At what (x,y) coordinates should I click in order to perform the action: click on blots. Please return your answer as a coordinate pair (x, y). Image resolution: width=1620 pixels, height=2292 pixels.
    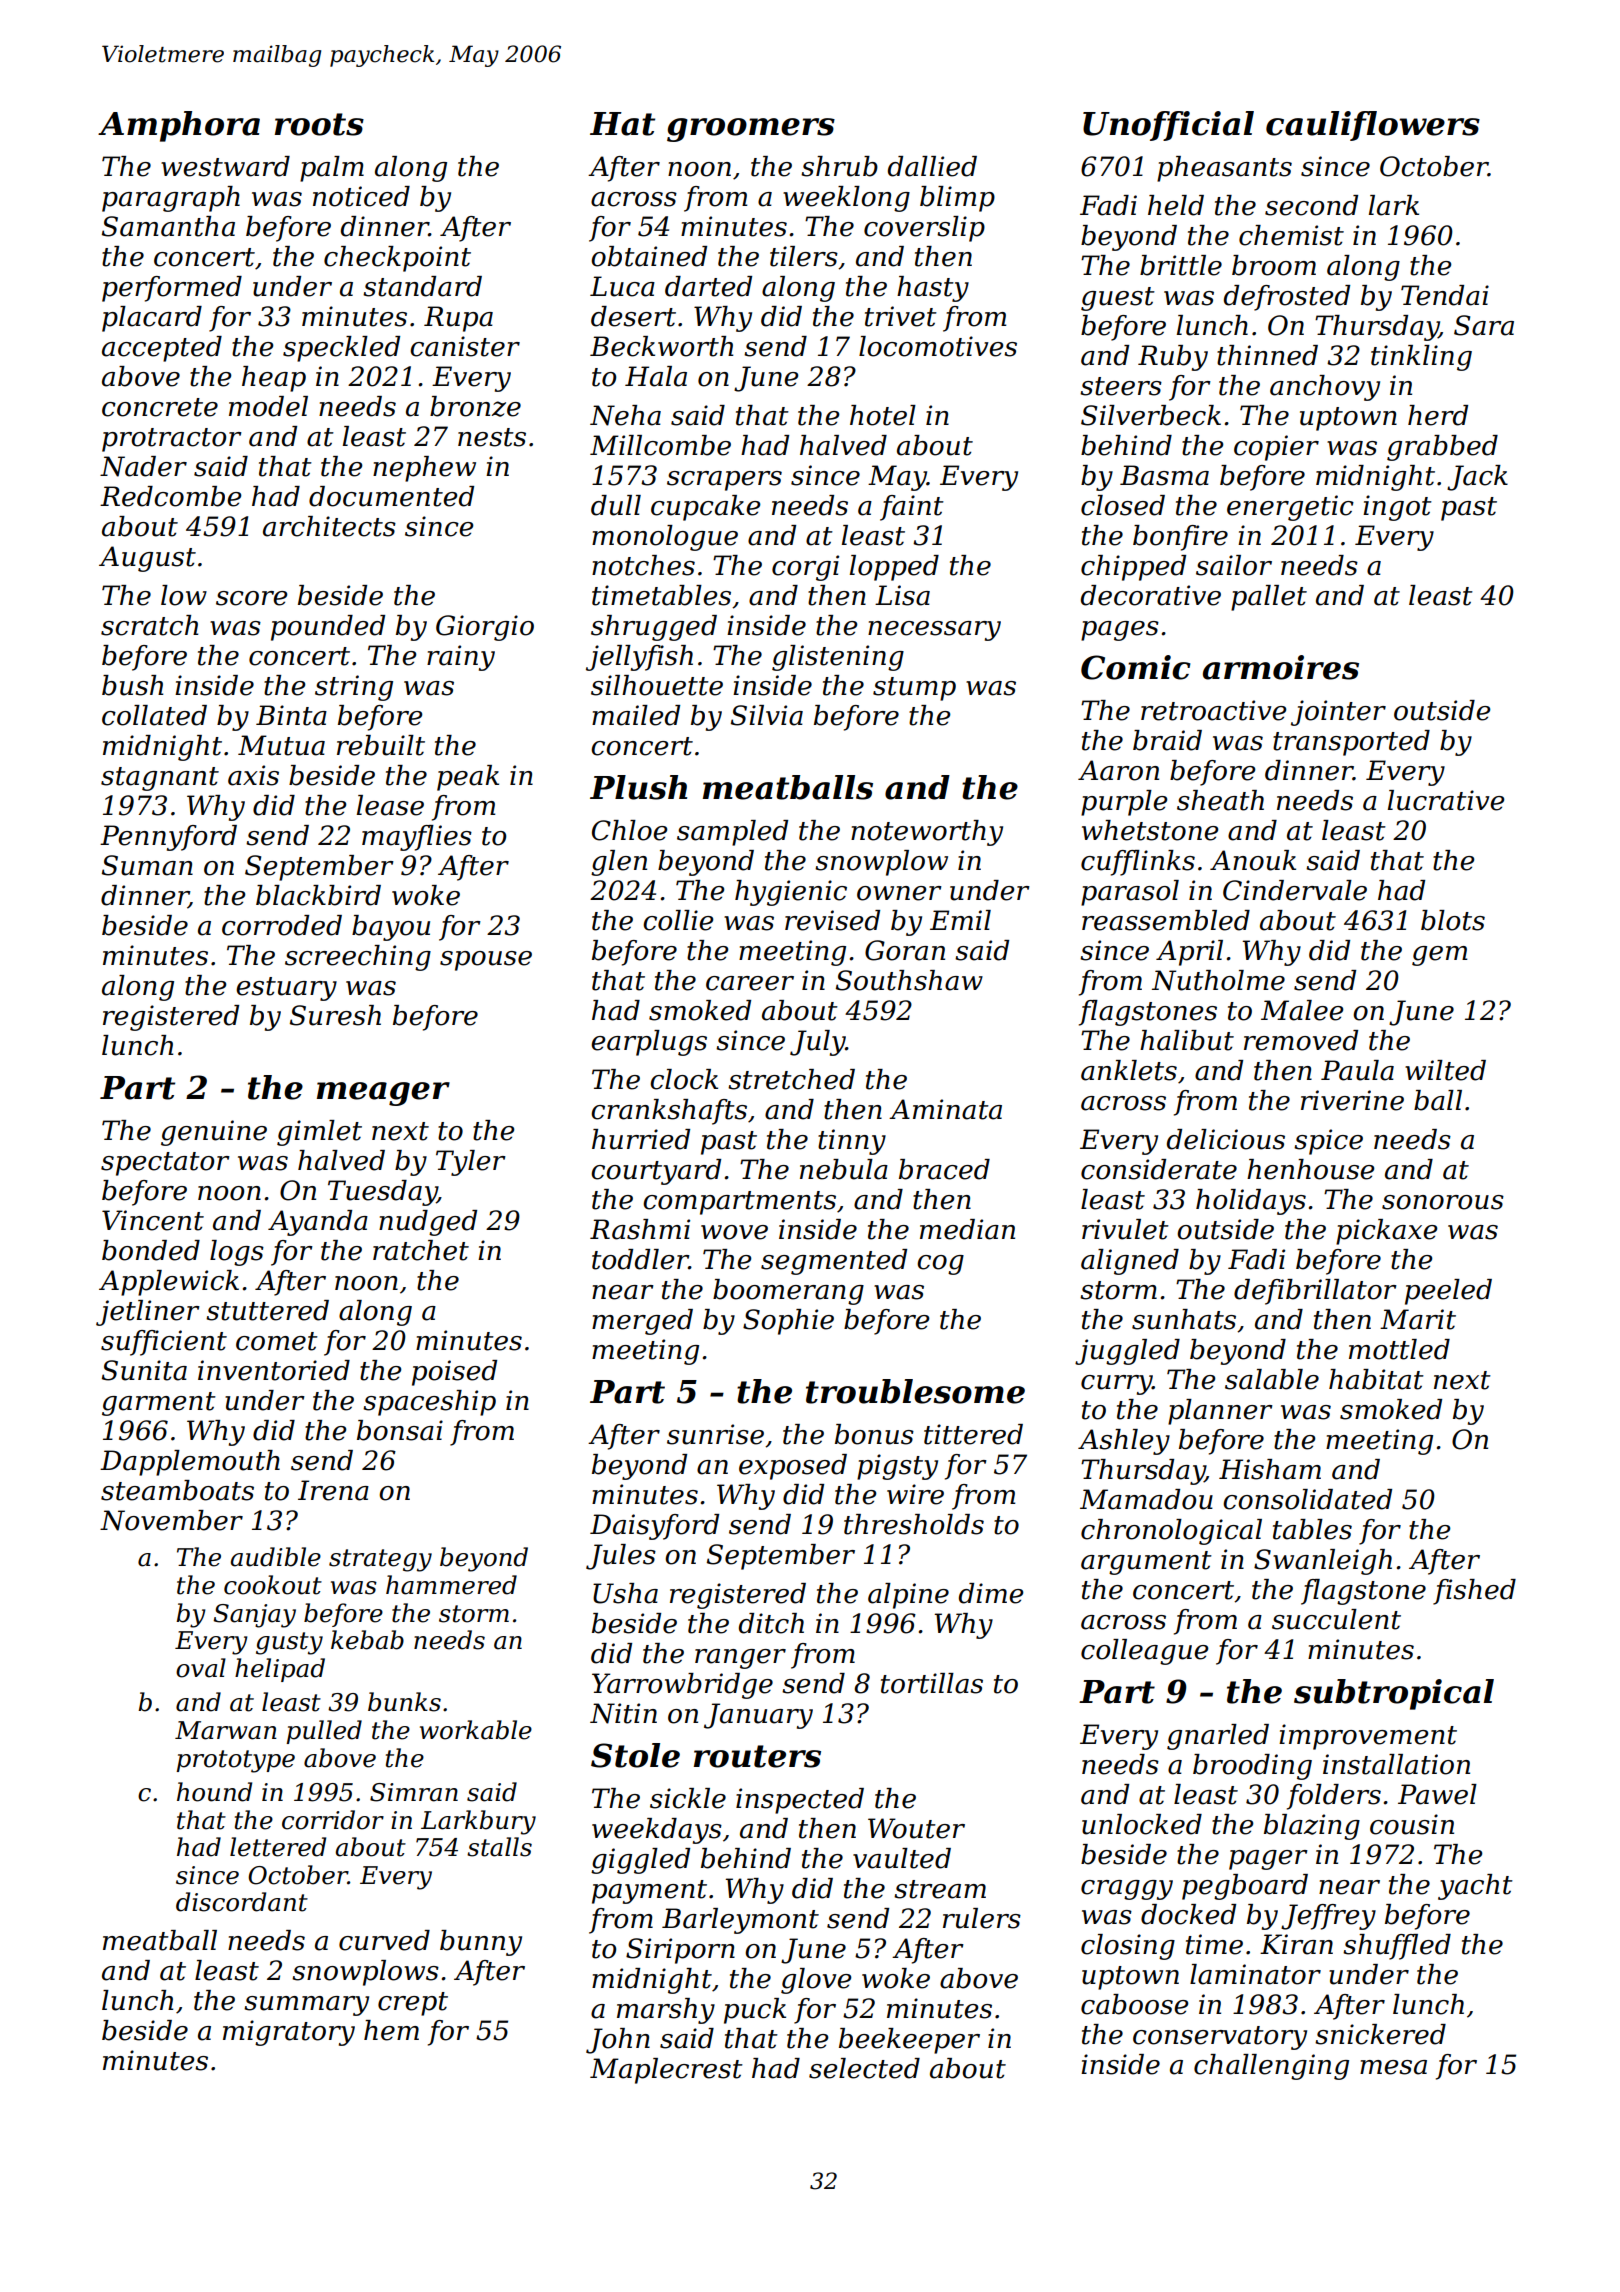
    Looking at the image, I should click on (1453, 920).
